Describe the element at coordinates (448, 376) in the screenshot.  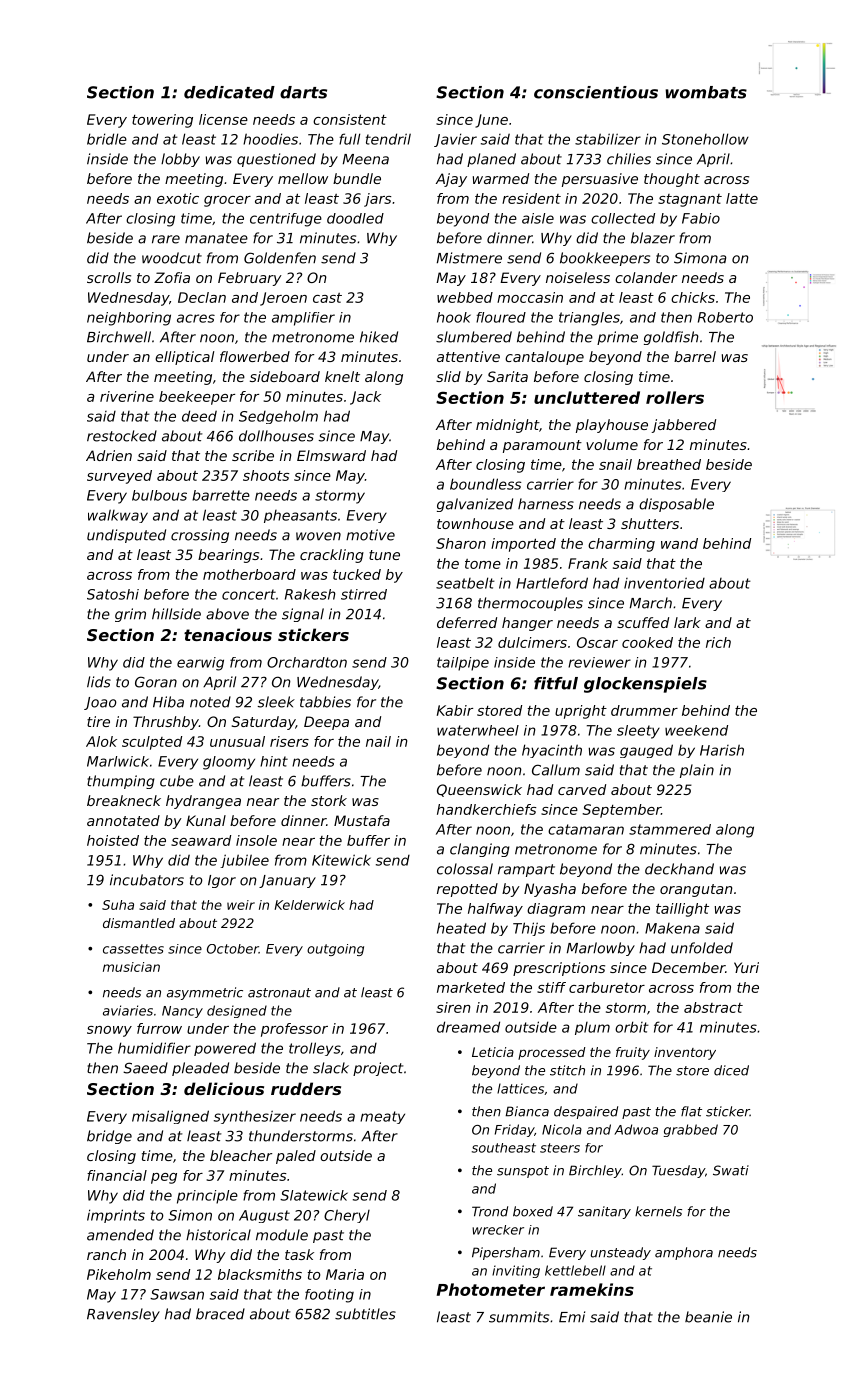
I see `slid` at that location.
